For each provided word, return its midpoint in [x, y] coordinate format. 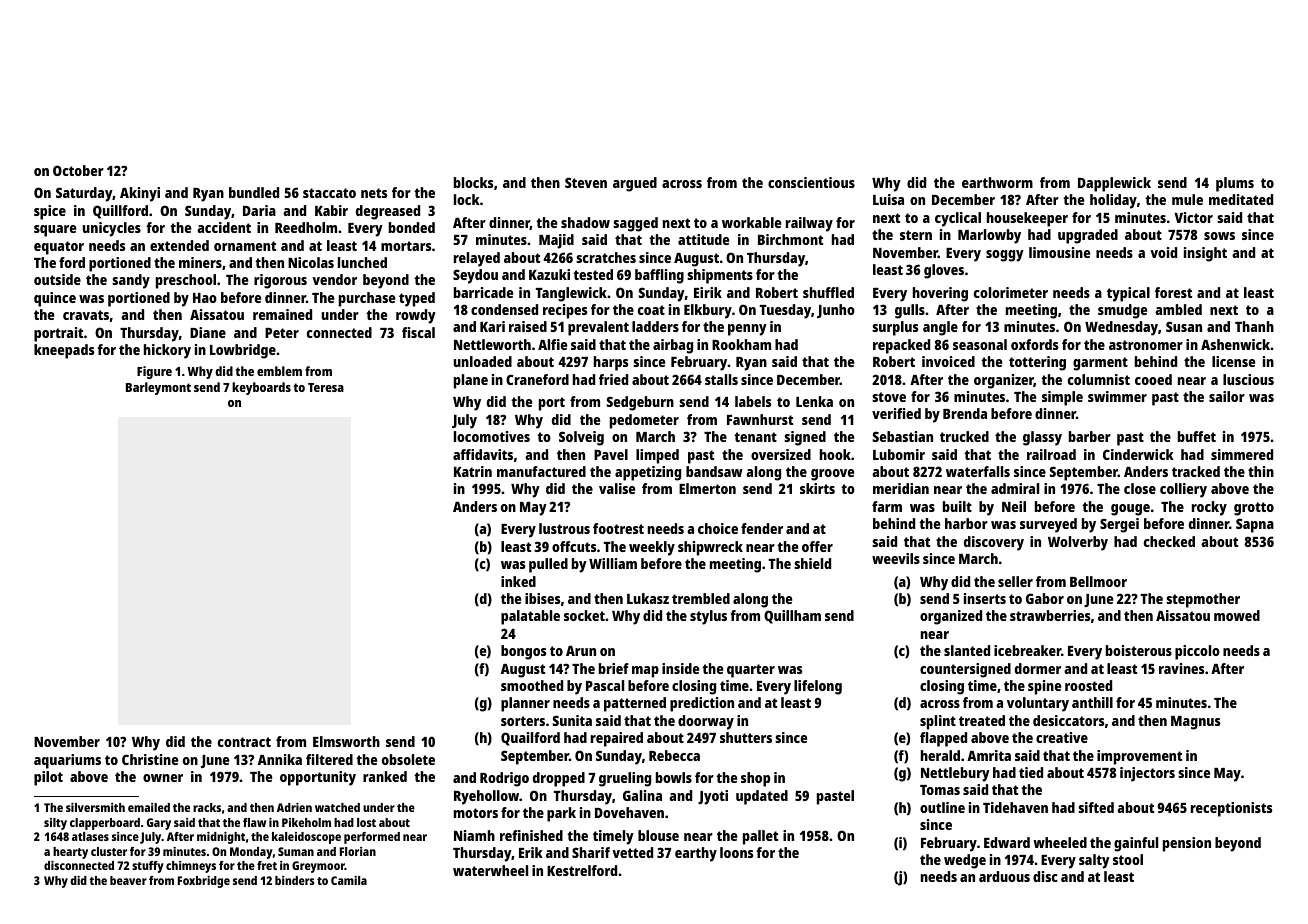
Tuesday [785, 311]
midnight [221, 838]
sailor [1227, 396]
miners [200, 262]
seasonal [980, 344]
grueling [625, 779]
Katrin [473, 471]
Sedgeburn [640, 403]
